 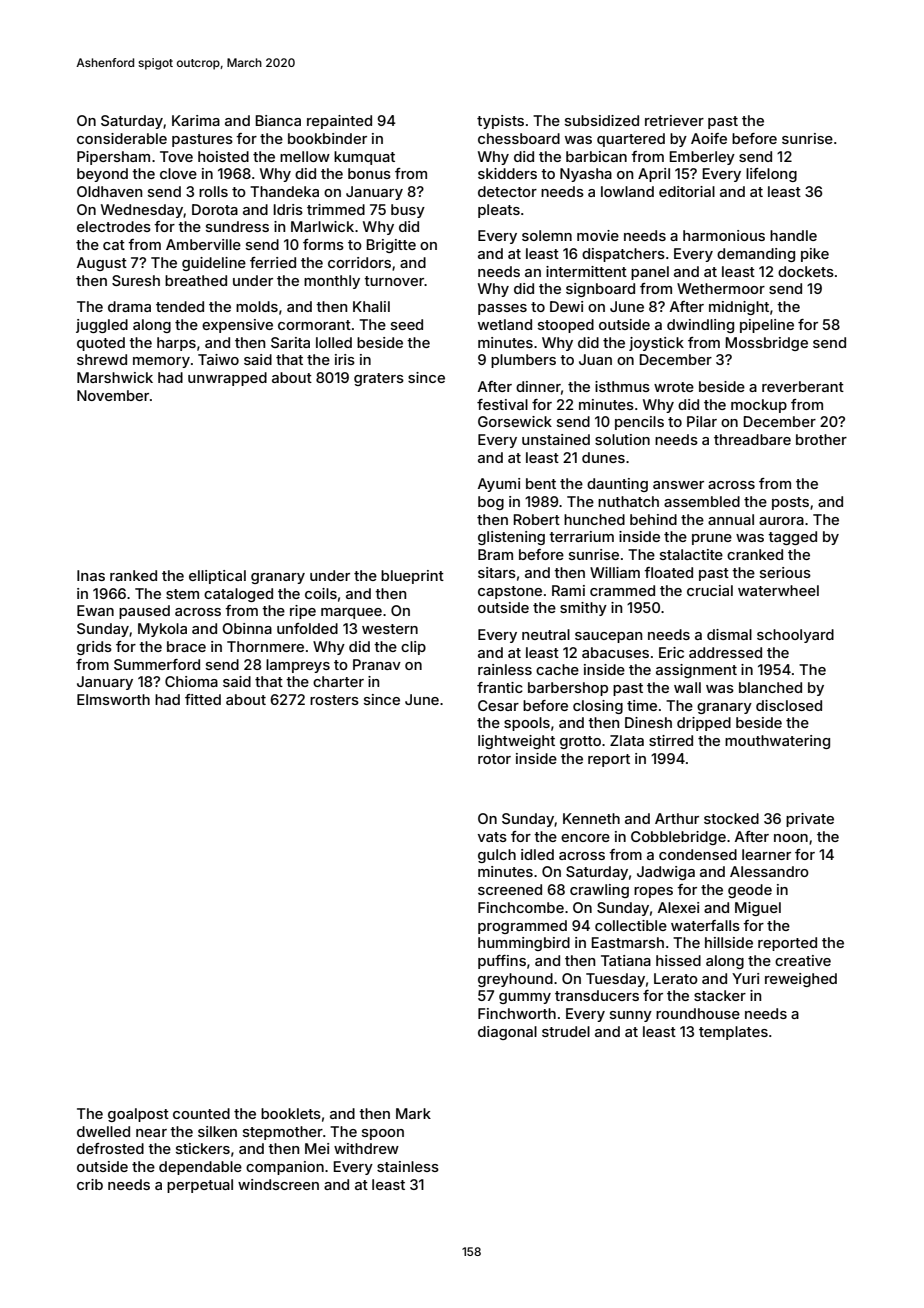 What do you see at coordinates (494, 759) in the image?
I see `rotor` at bounding box center [494, 759].
